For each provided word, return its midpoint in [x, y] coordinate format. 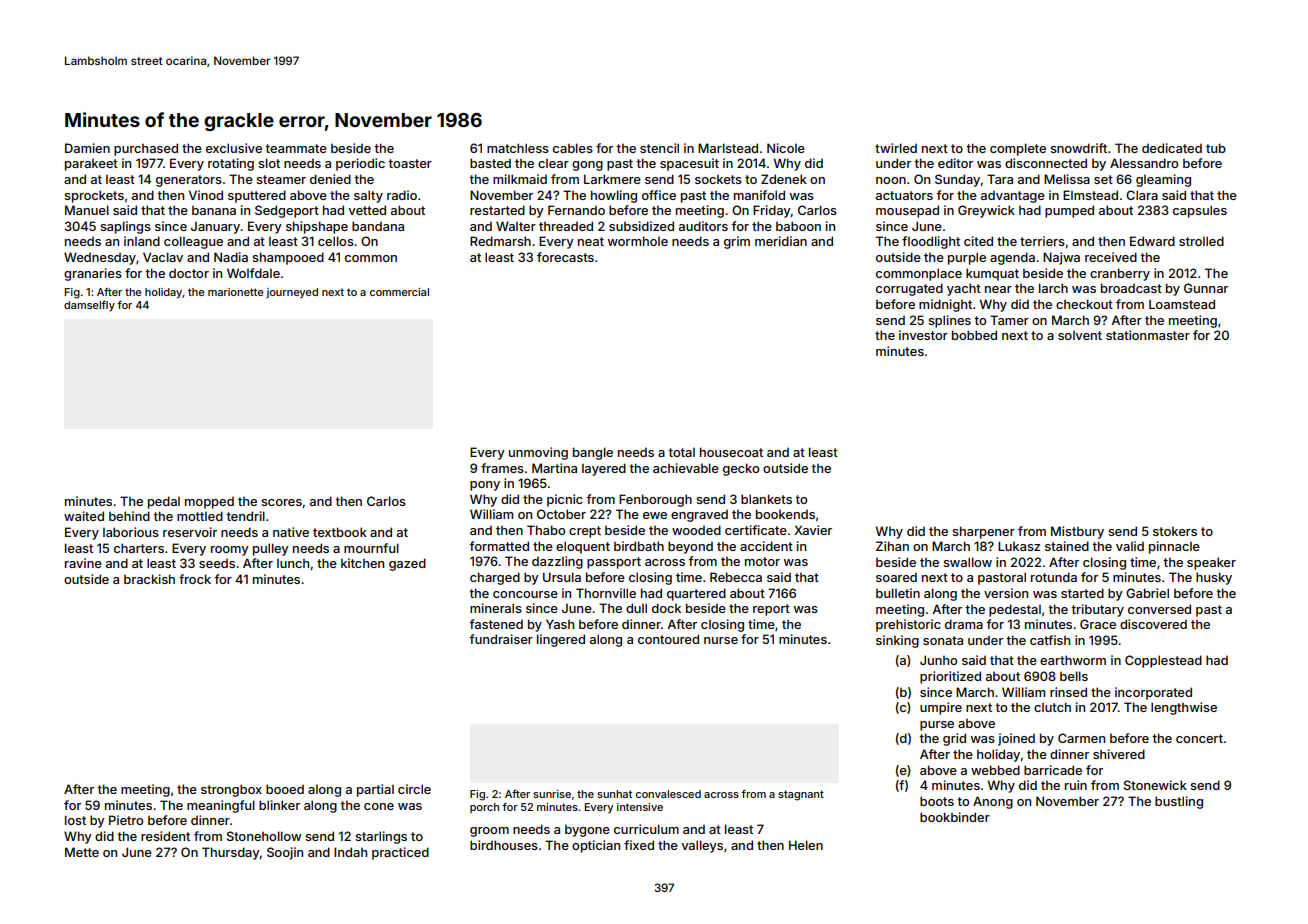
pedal [164, 502]
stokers [1175, 531]
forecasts [565, 257]
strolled [1201, 241]
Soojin [285, 853]
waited [84, 516]
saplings [125, 227]
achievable [686, 468]
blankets [766, 499]
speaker [1211, 563]
